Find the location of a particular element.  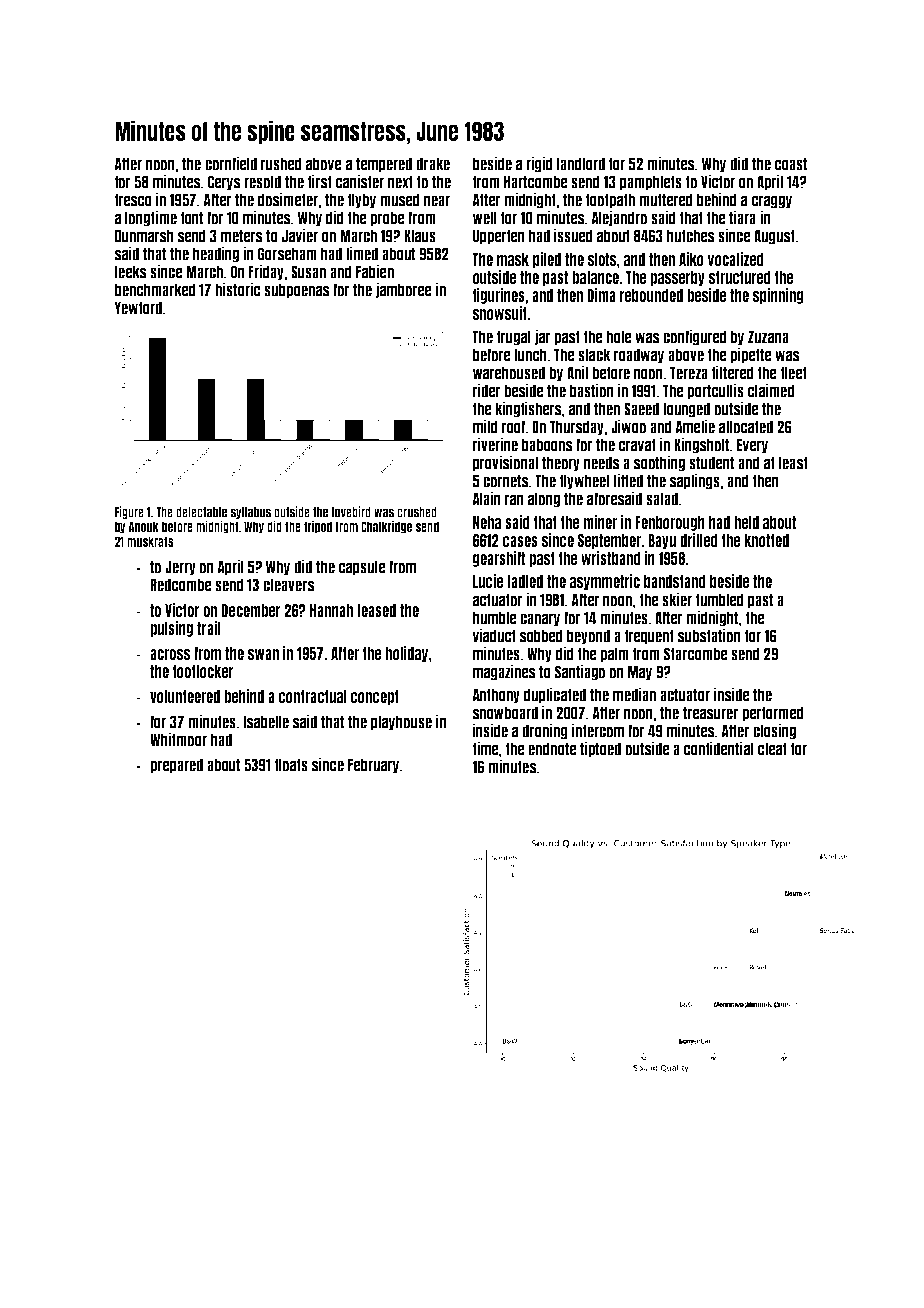

warehoused is located at coordinates (509, 373).
